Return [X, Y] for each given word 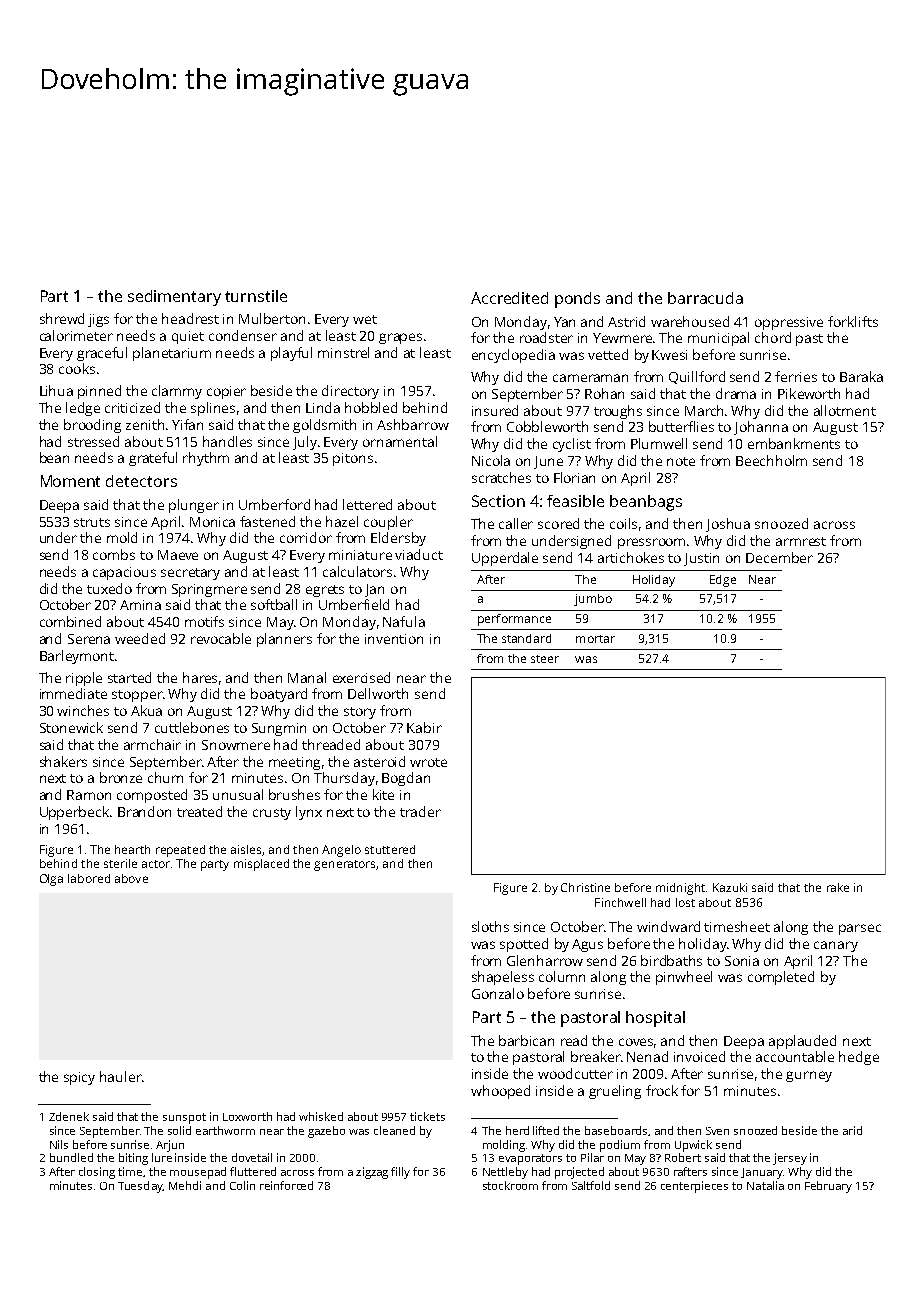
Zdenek [69, 1116]
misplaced [261, 865]
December [779, 557]
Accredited [509, 298]
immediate [73, 693]
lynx [309, 813]
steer [545, 659]
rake [838, 887]
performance [514, 620]
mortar [595, 639]
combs [114, 554]
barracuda [705, 298]
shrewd [62, 318]
